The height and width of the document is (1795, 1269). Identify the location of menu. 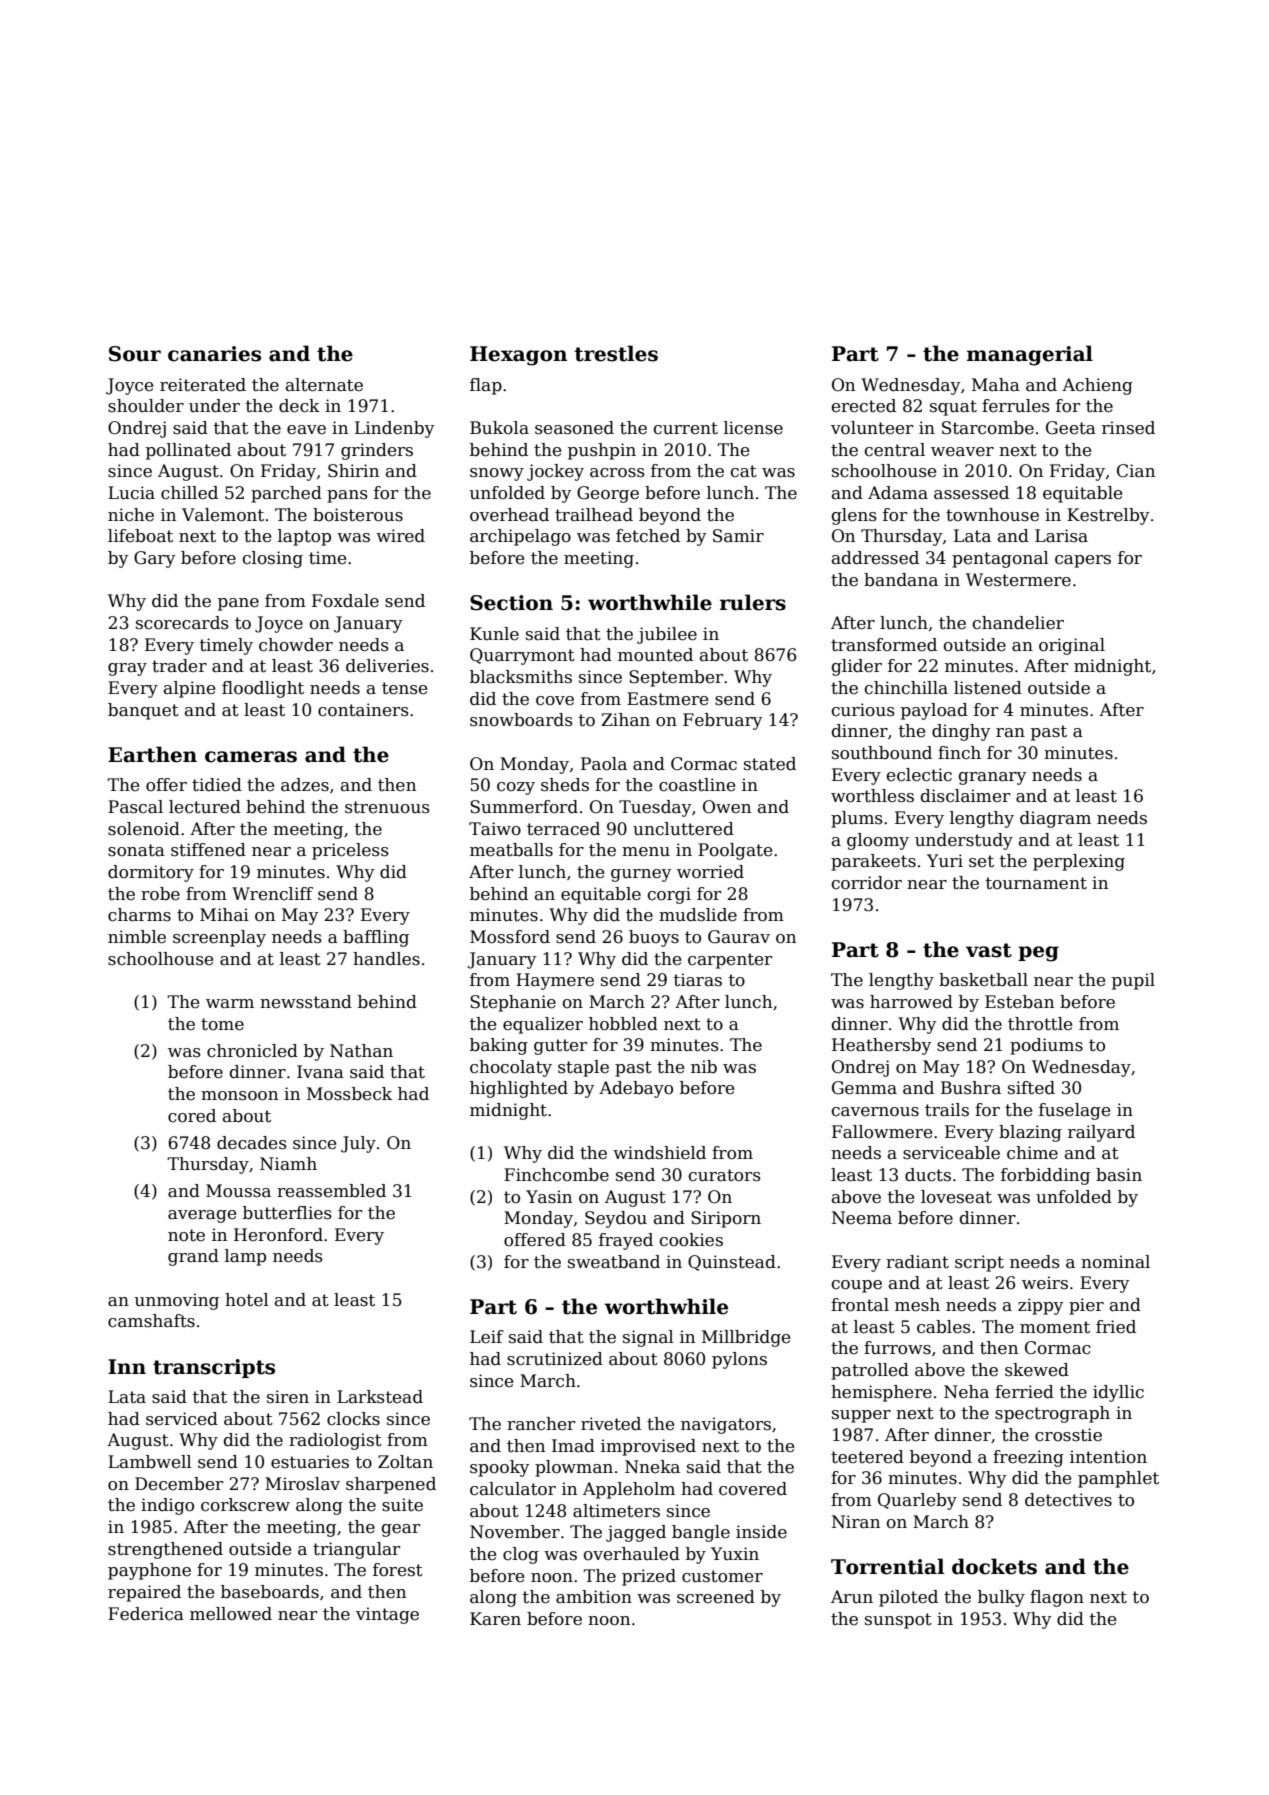
(646, 852).
